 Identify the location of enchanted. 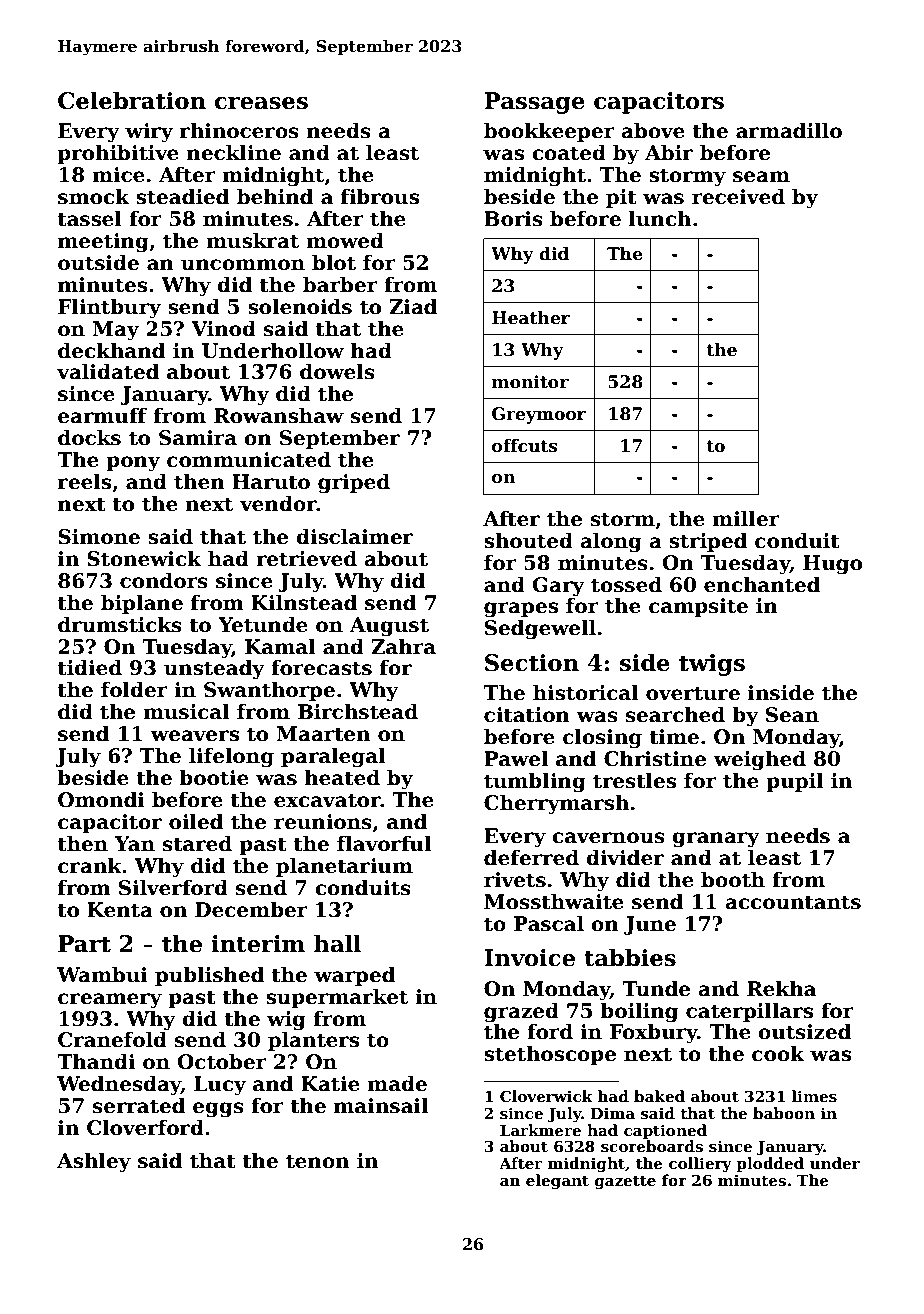
(762, 584).
